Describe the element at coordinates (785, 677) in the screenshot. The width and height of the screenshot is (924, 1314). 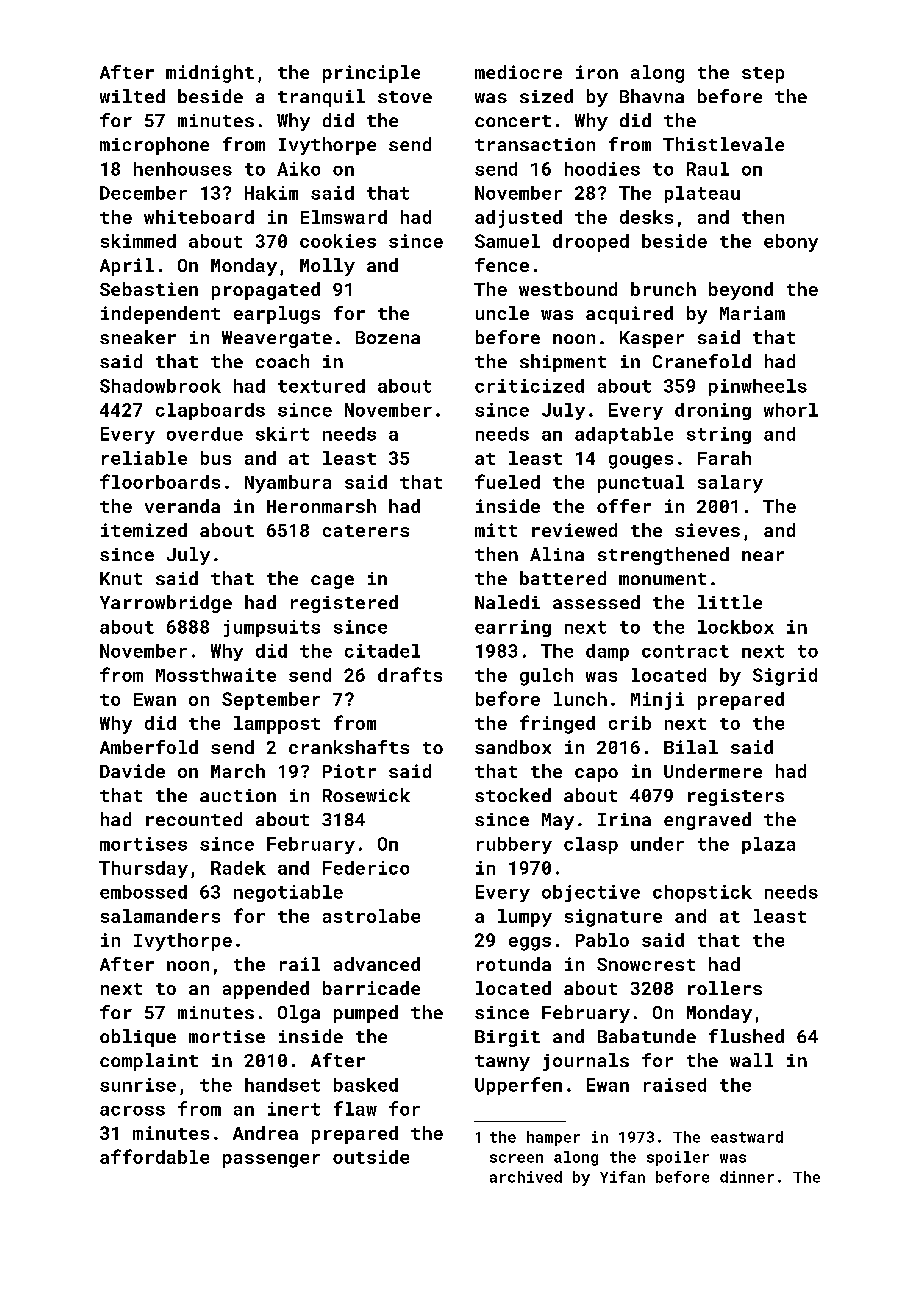
I see `Sigrid` at that location.
